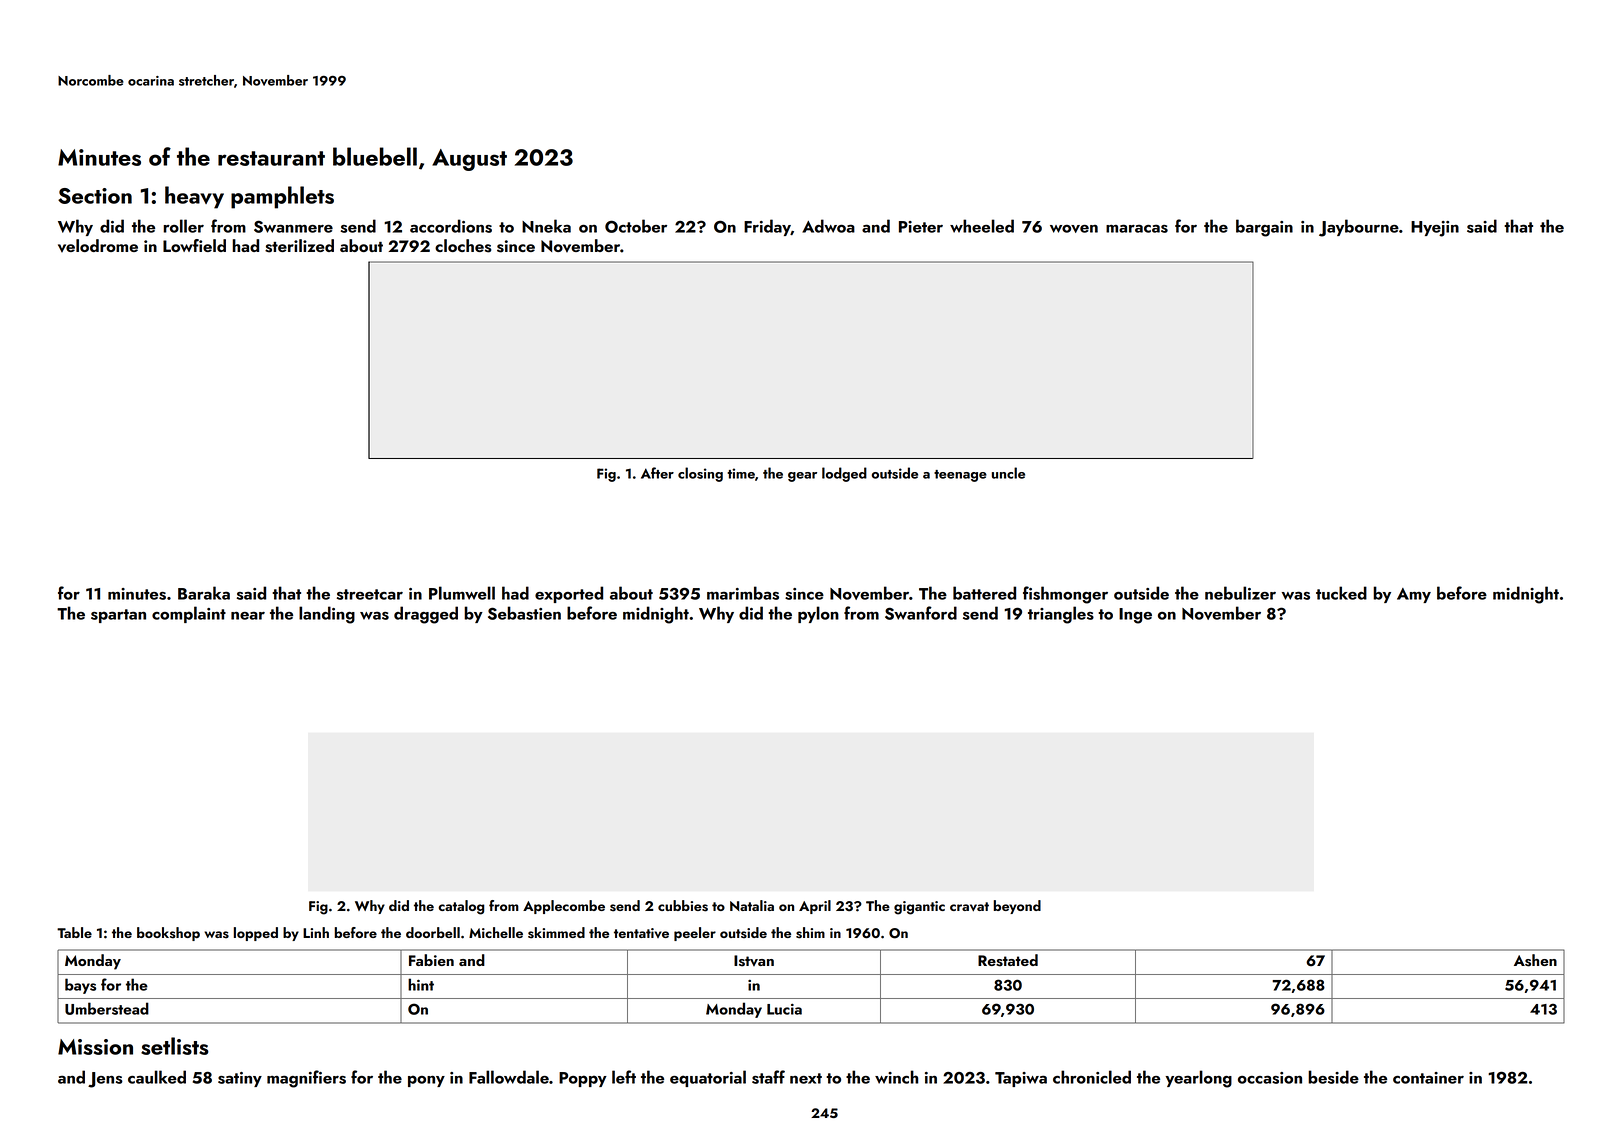 This image has width=1622, height=1147. Describe the element at coordinates (1135, 616) in the image. I see `Inge` at that location.
